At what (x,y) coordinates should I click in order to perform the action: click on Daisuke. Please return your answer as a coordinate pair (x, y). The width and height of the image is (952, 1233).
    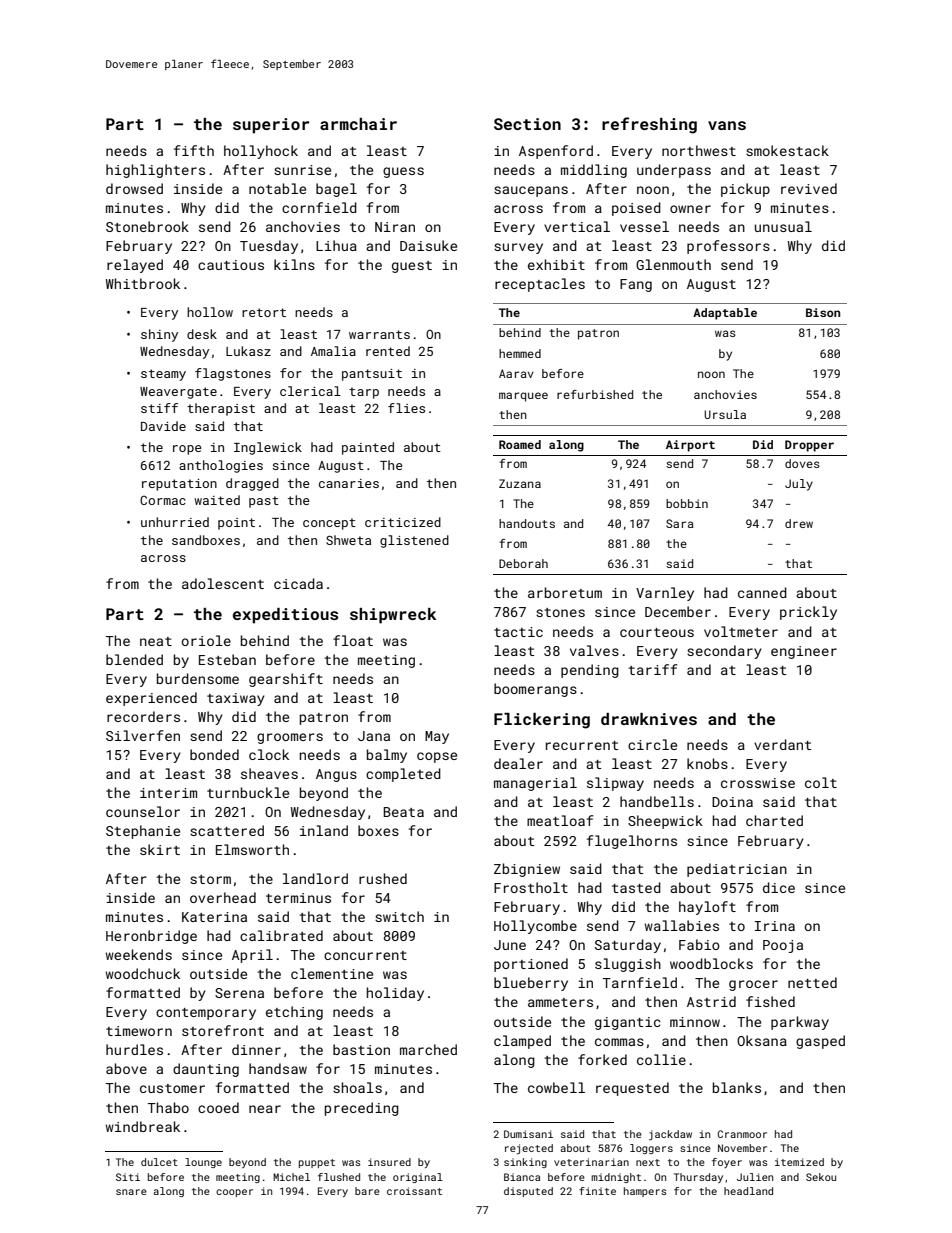
    Looking at the image, I should click on (428, 245).
